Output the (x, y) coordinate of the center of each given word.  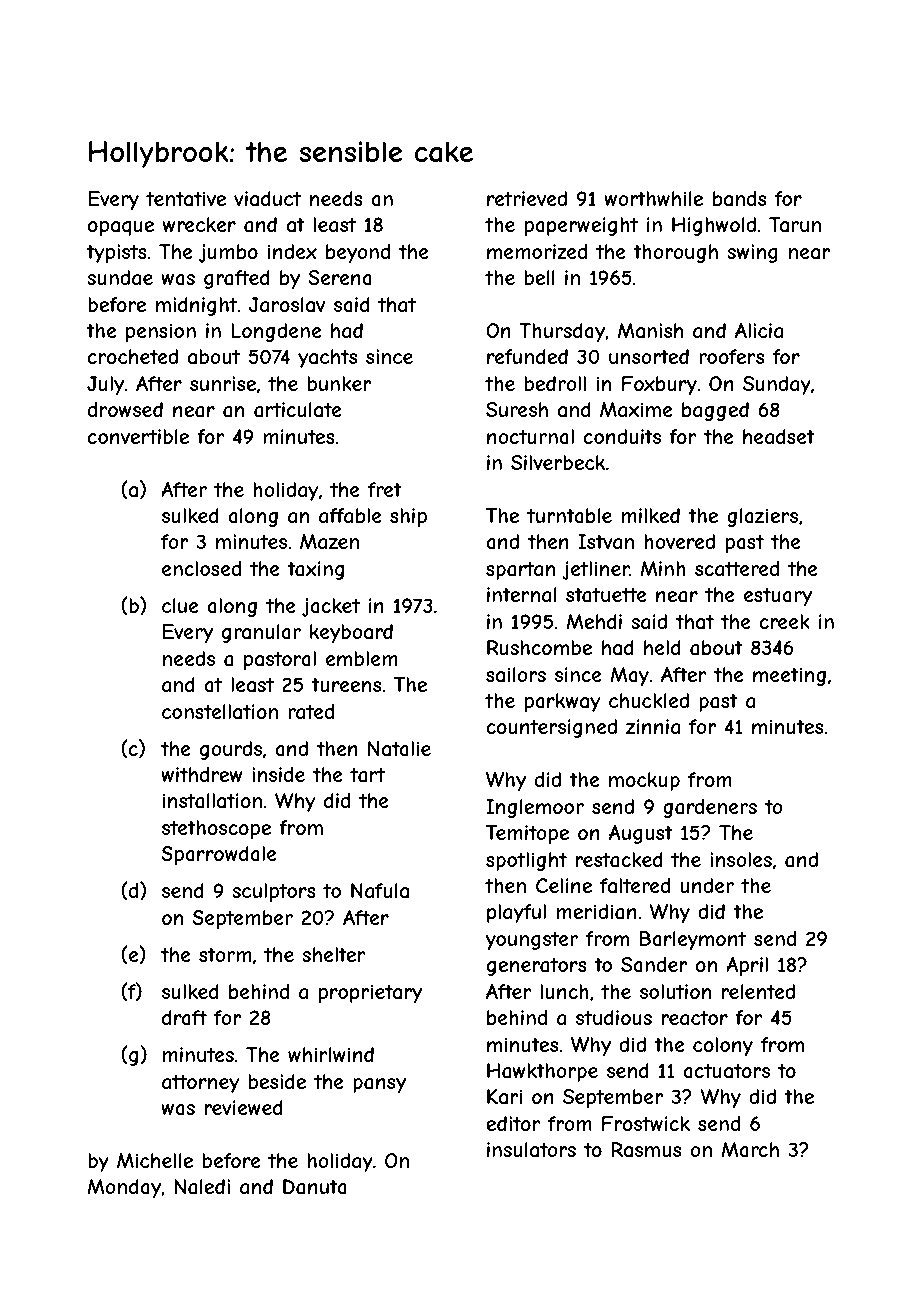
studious (614, 1017)
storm (225, 954)
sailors (516, 675)
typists (116, 253)
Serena (340, 278)
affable (350, 515)
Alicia (759, 330)
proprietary (370, 993)
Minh (663, 568)
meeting (789, 676)
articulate (297, 410)
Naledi (202, 1186)
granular (261, 633)
